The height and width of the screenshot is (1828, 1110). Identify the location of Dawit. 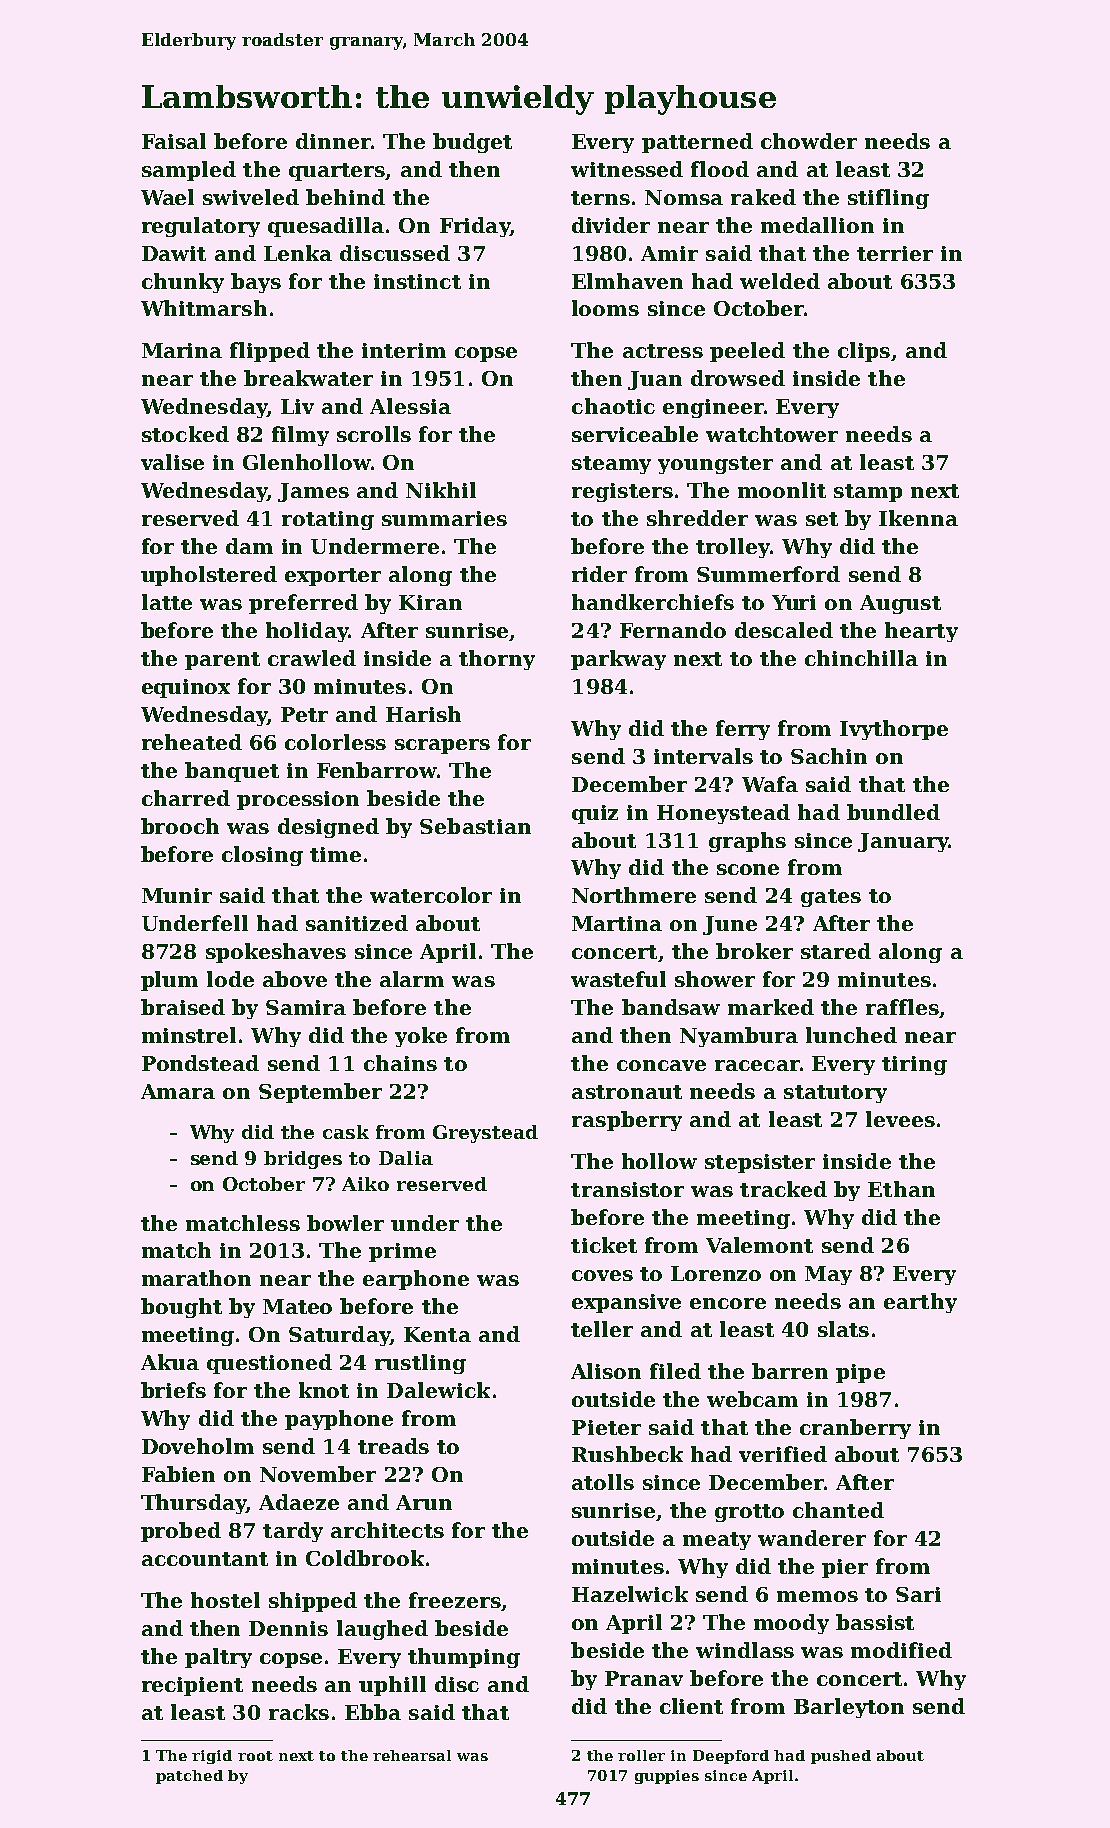
(174, 253).
